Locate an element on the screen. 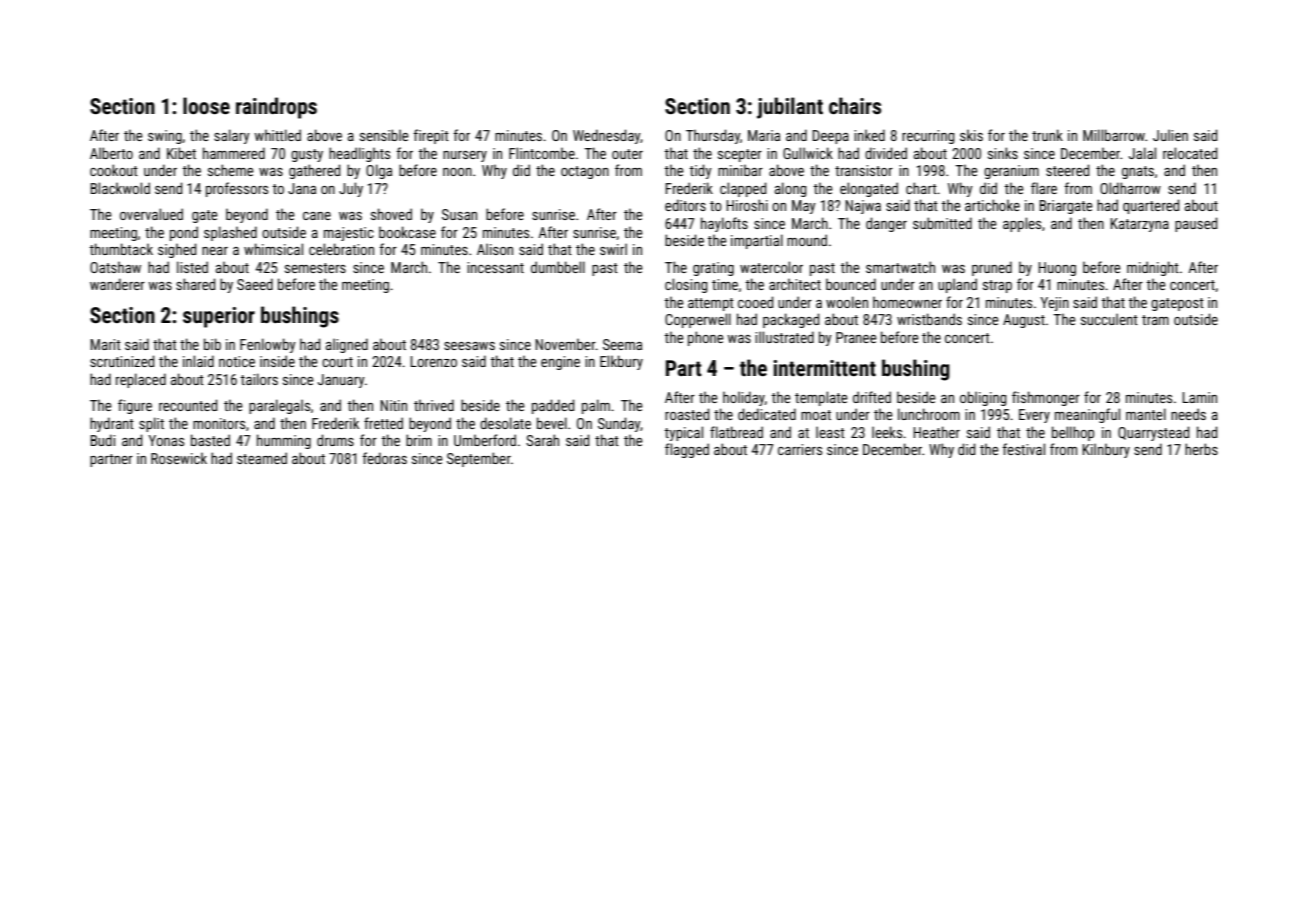 The width and height of the screenshot is (1308, 924). lunchroom is located at coordinates (929, 414).
